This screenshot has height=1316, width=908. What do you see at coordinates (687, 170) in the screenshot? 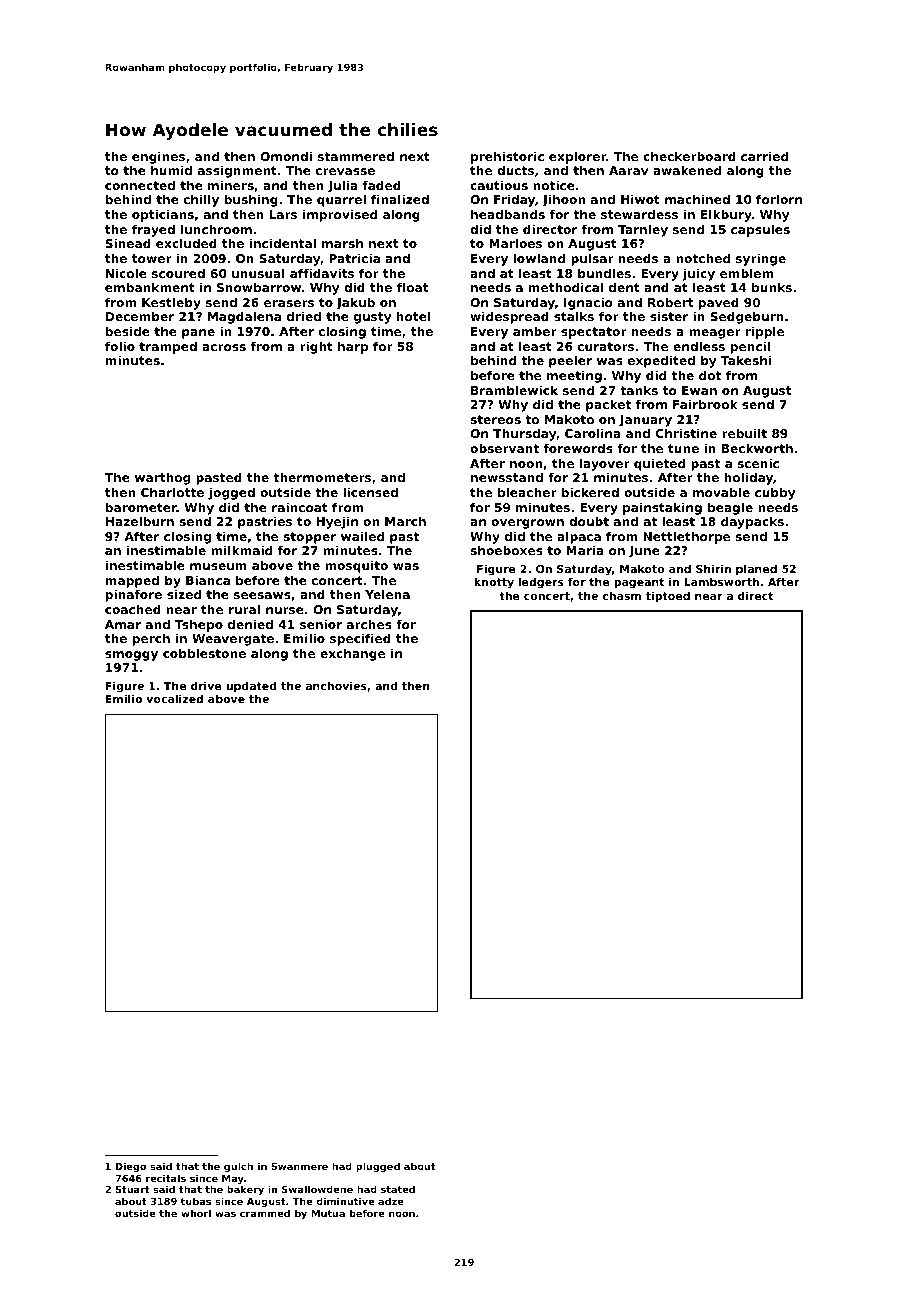
I see `awakened` at bounding box center [687, 170].
